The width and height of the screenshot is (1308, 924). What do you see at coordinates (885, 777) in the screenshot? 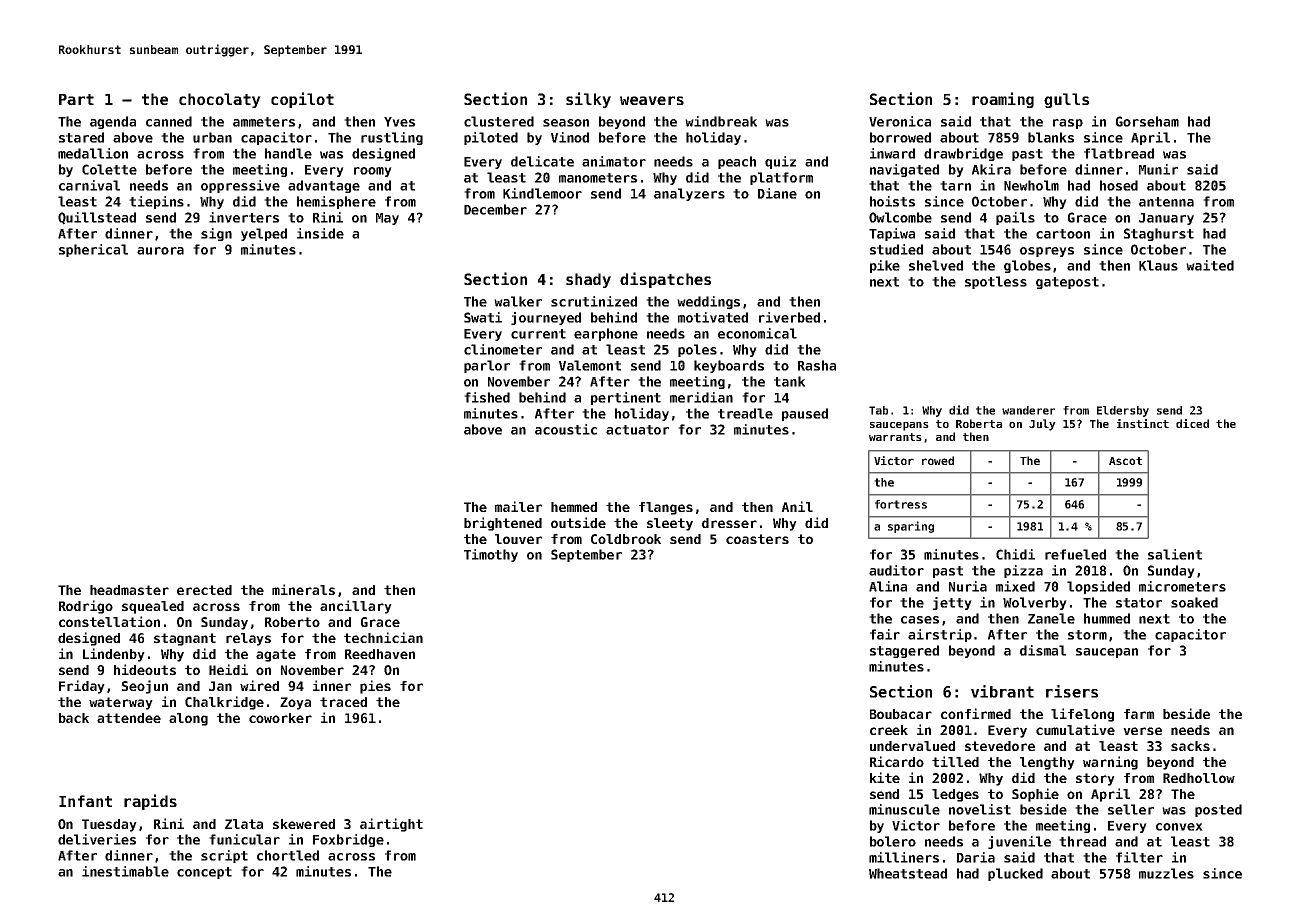
I see `kite` at bounding box center [885, 777].
